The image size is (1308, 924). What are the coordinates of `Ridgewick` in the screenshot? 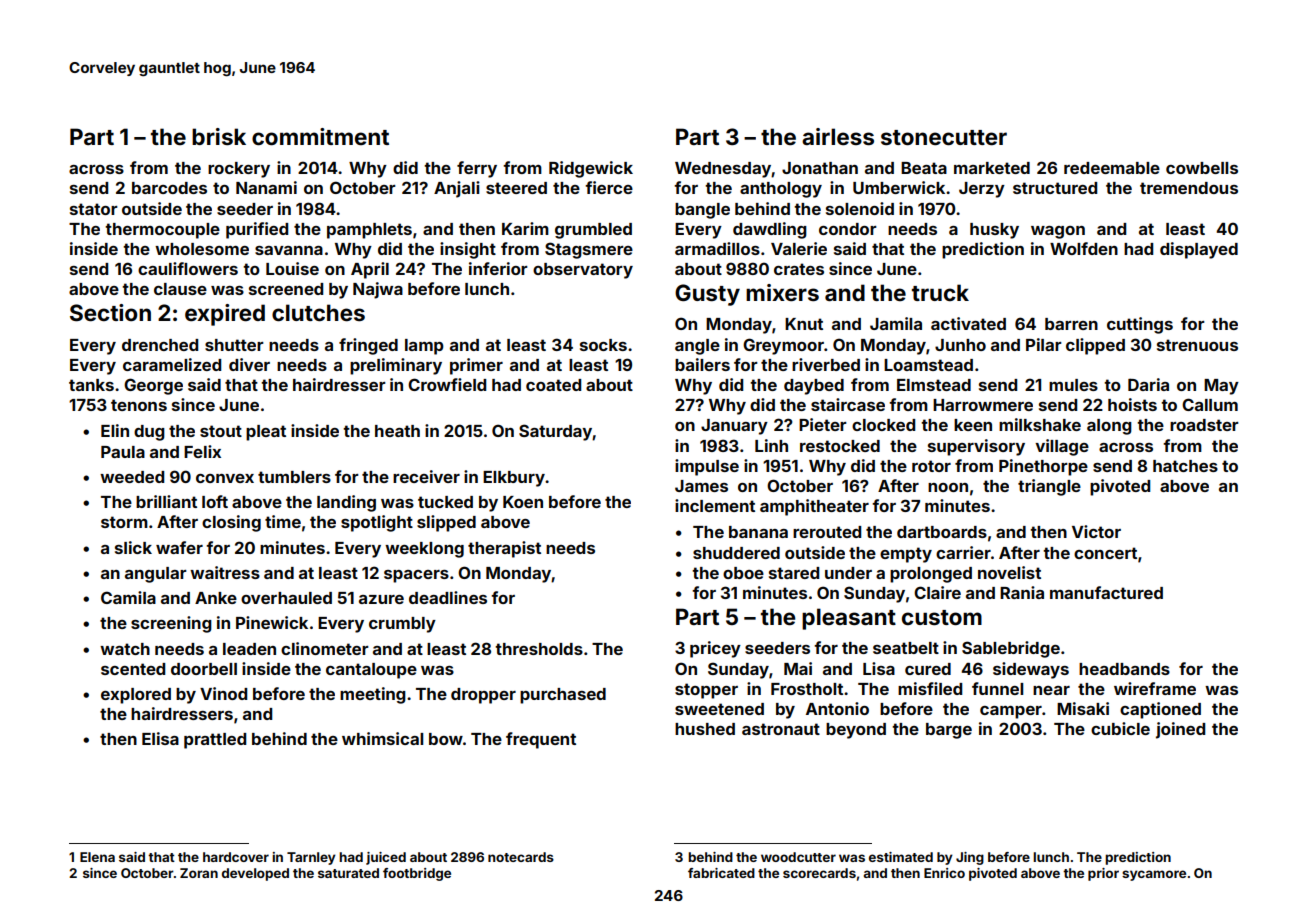 It's located at (591, 169).
